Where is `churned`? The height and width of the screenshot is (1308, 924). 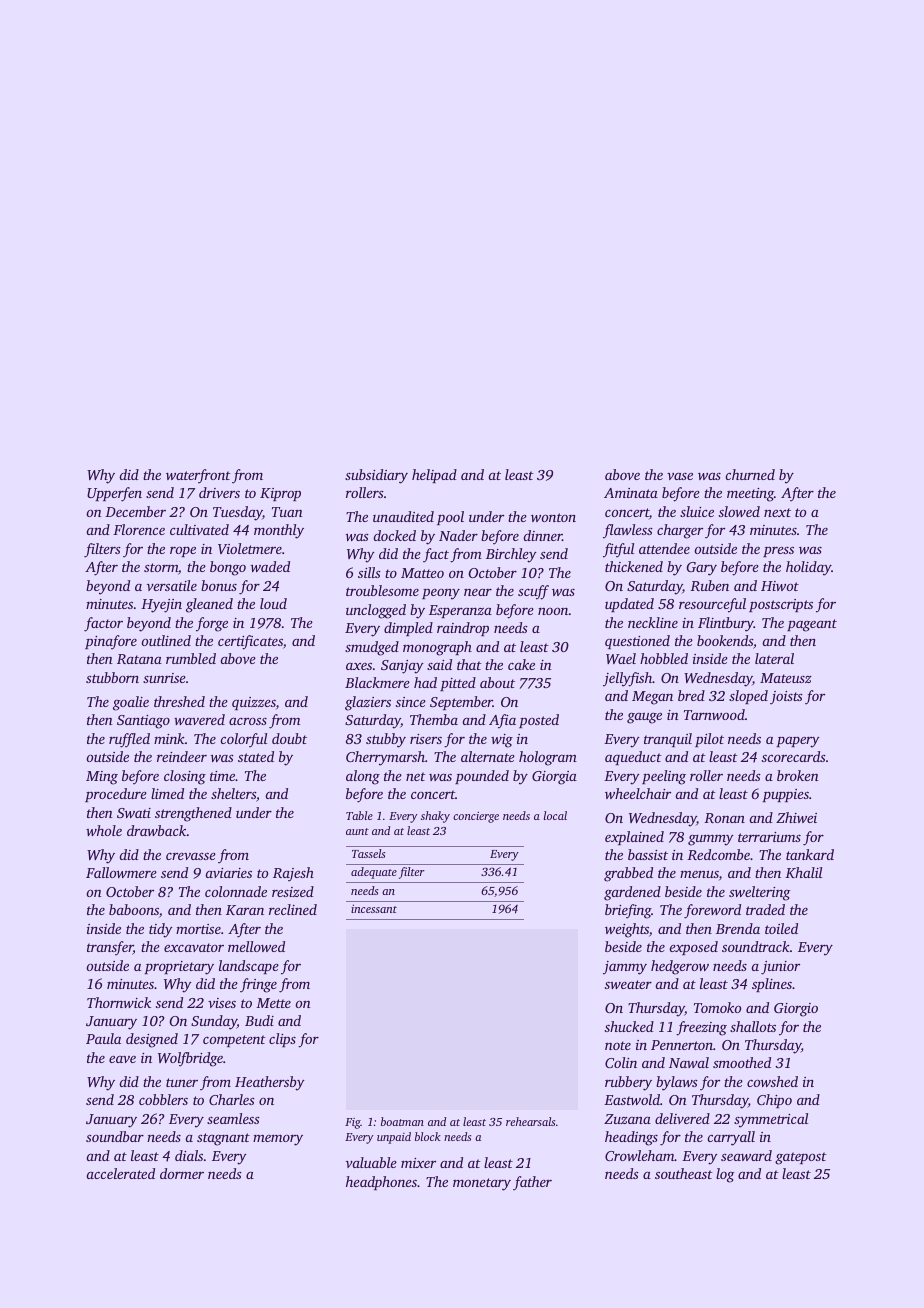
churned is located at coordinates (750, 474).
